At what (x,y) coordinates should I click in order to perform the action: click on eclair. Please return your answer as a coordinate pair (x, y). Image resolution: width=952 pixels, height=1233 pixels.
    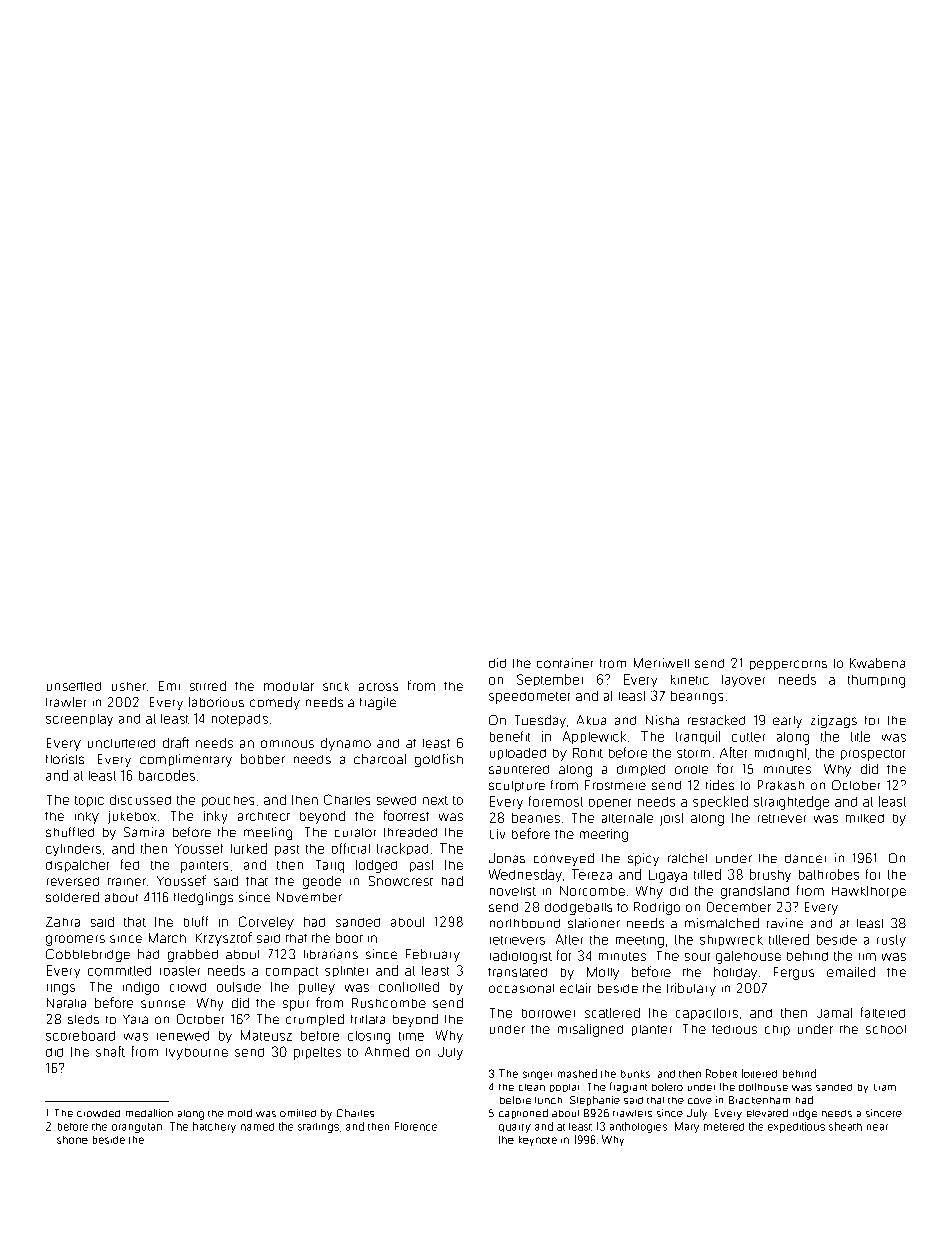
    Looking at the image, I should click on (575, 988).
